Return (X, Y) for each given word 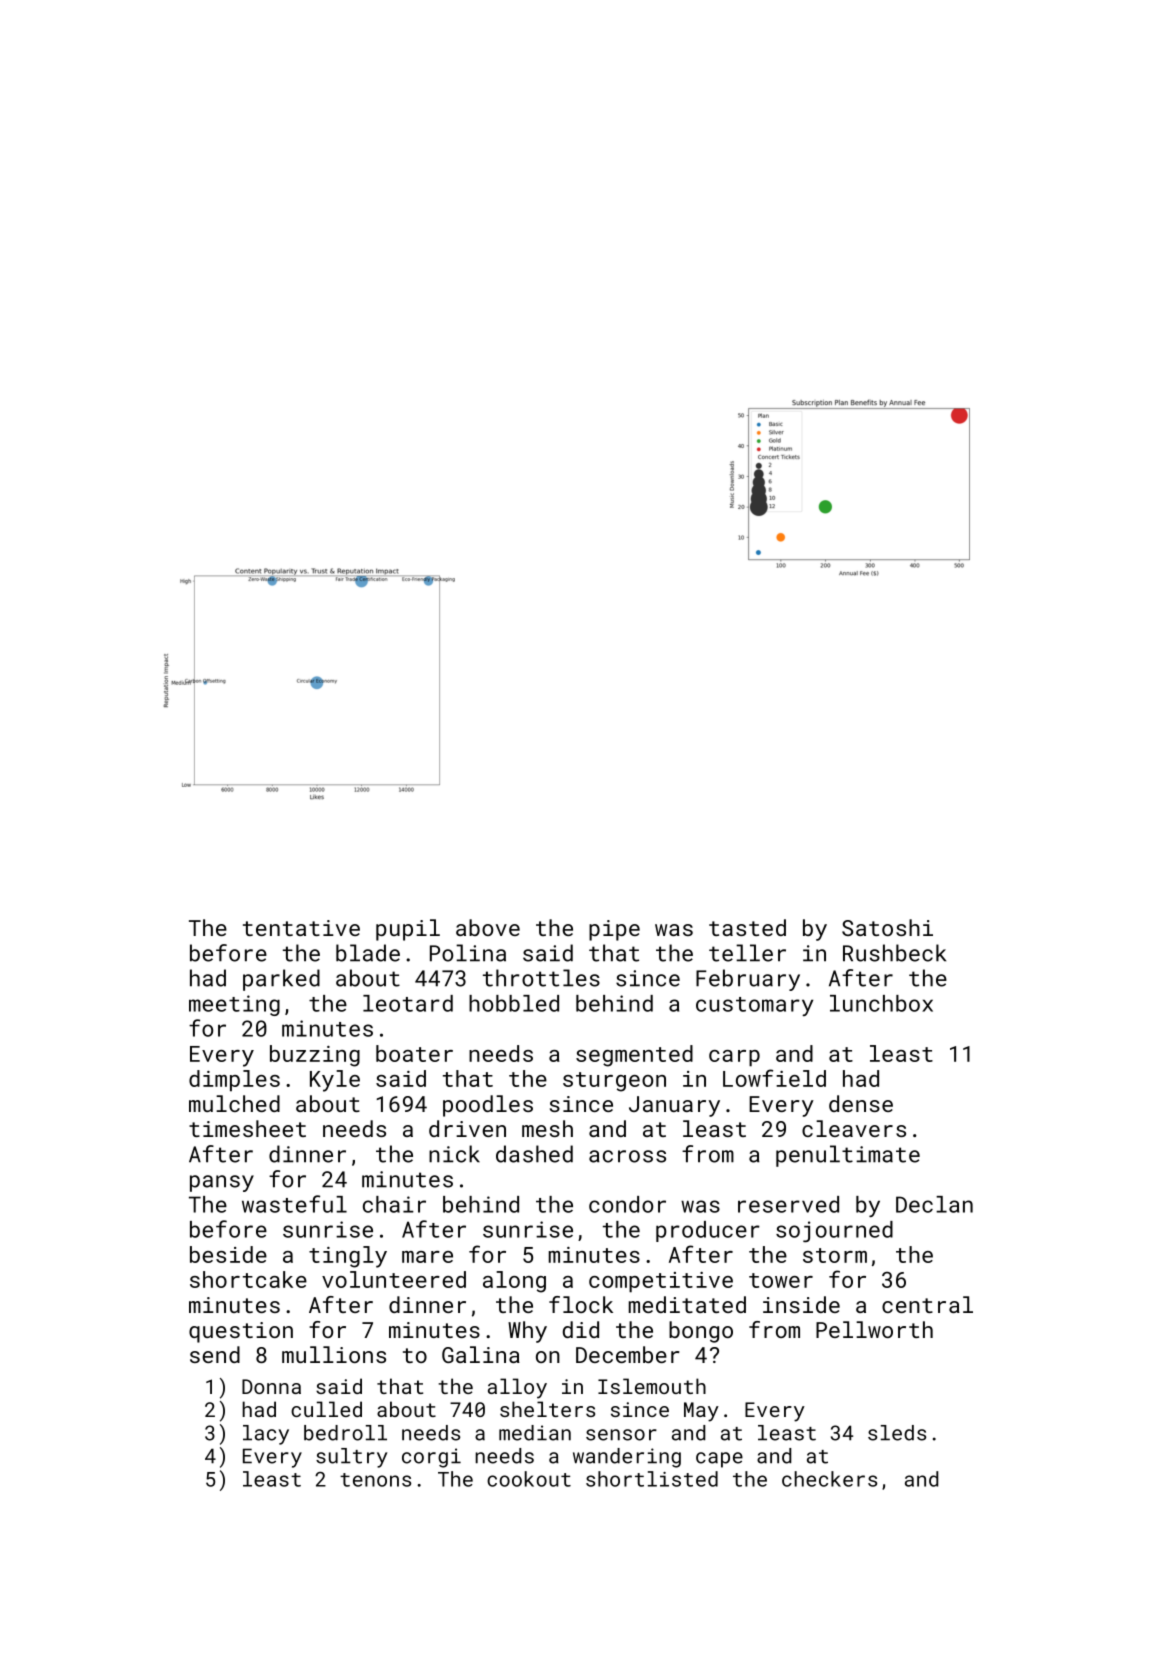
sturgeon (614, 1082)
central (927, 1304)
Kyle (335, 1081)
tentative (301, 928)
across (627, 1156)
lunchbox (881, 1003)
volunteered (394, 1279)
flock (581, 1304)
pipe (614, 930)
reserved (788, 1204)
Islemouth (652, 1386)
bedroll (345, 1433)
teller (747, 953)
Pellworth (874, 1329)
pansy (222, 1183)
